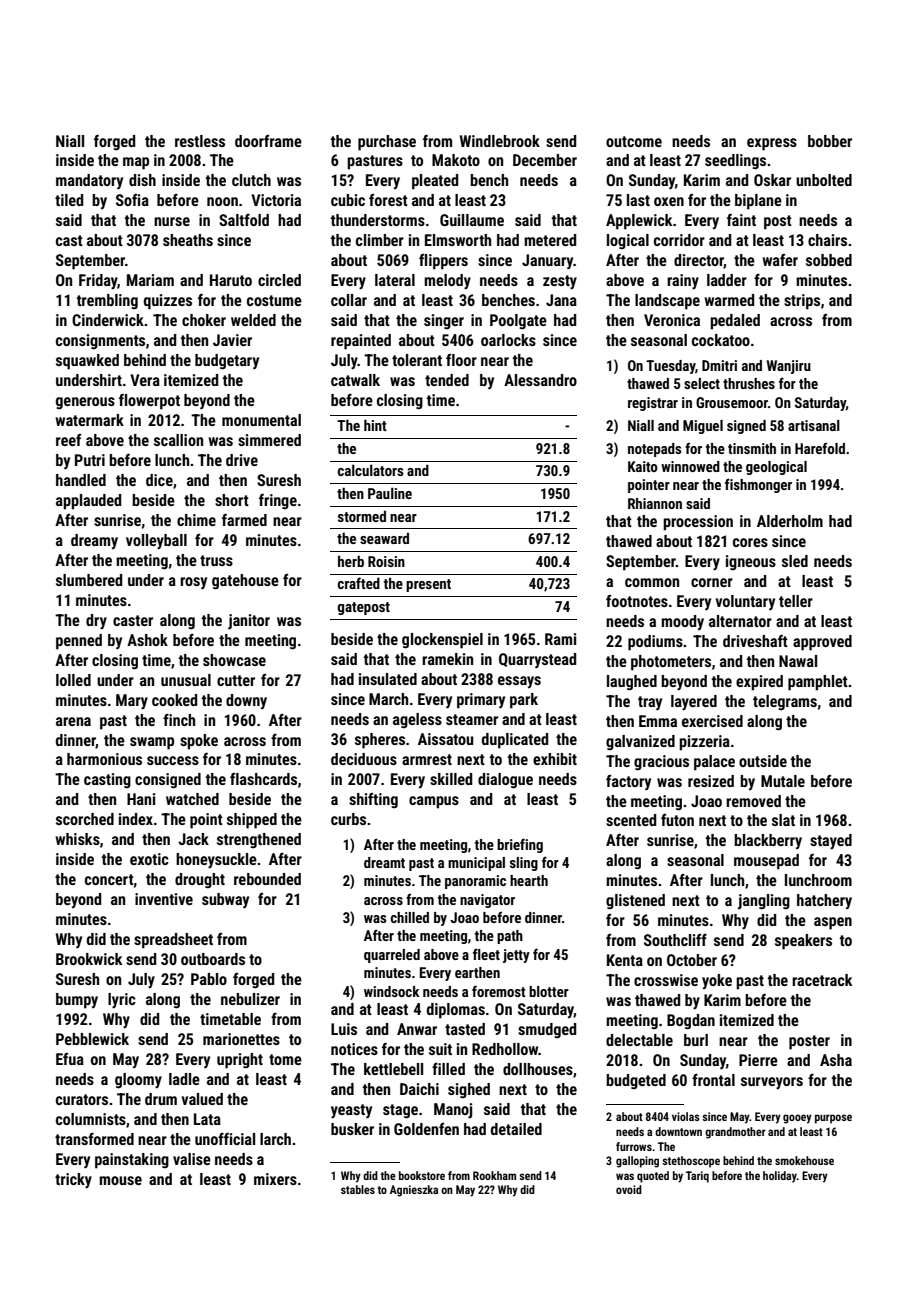  Describe the element at coordinates (634, 141) in the screenshot. I see `outcome` at that location.
